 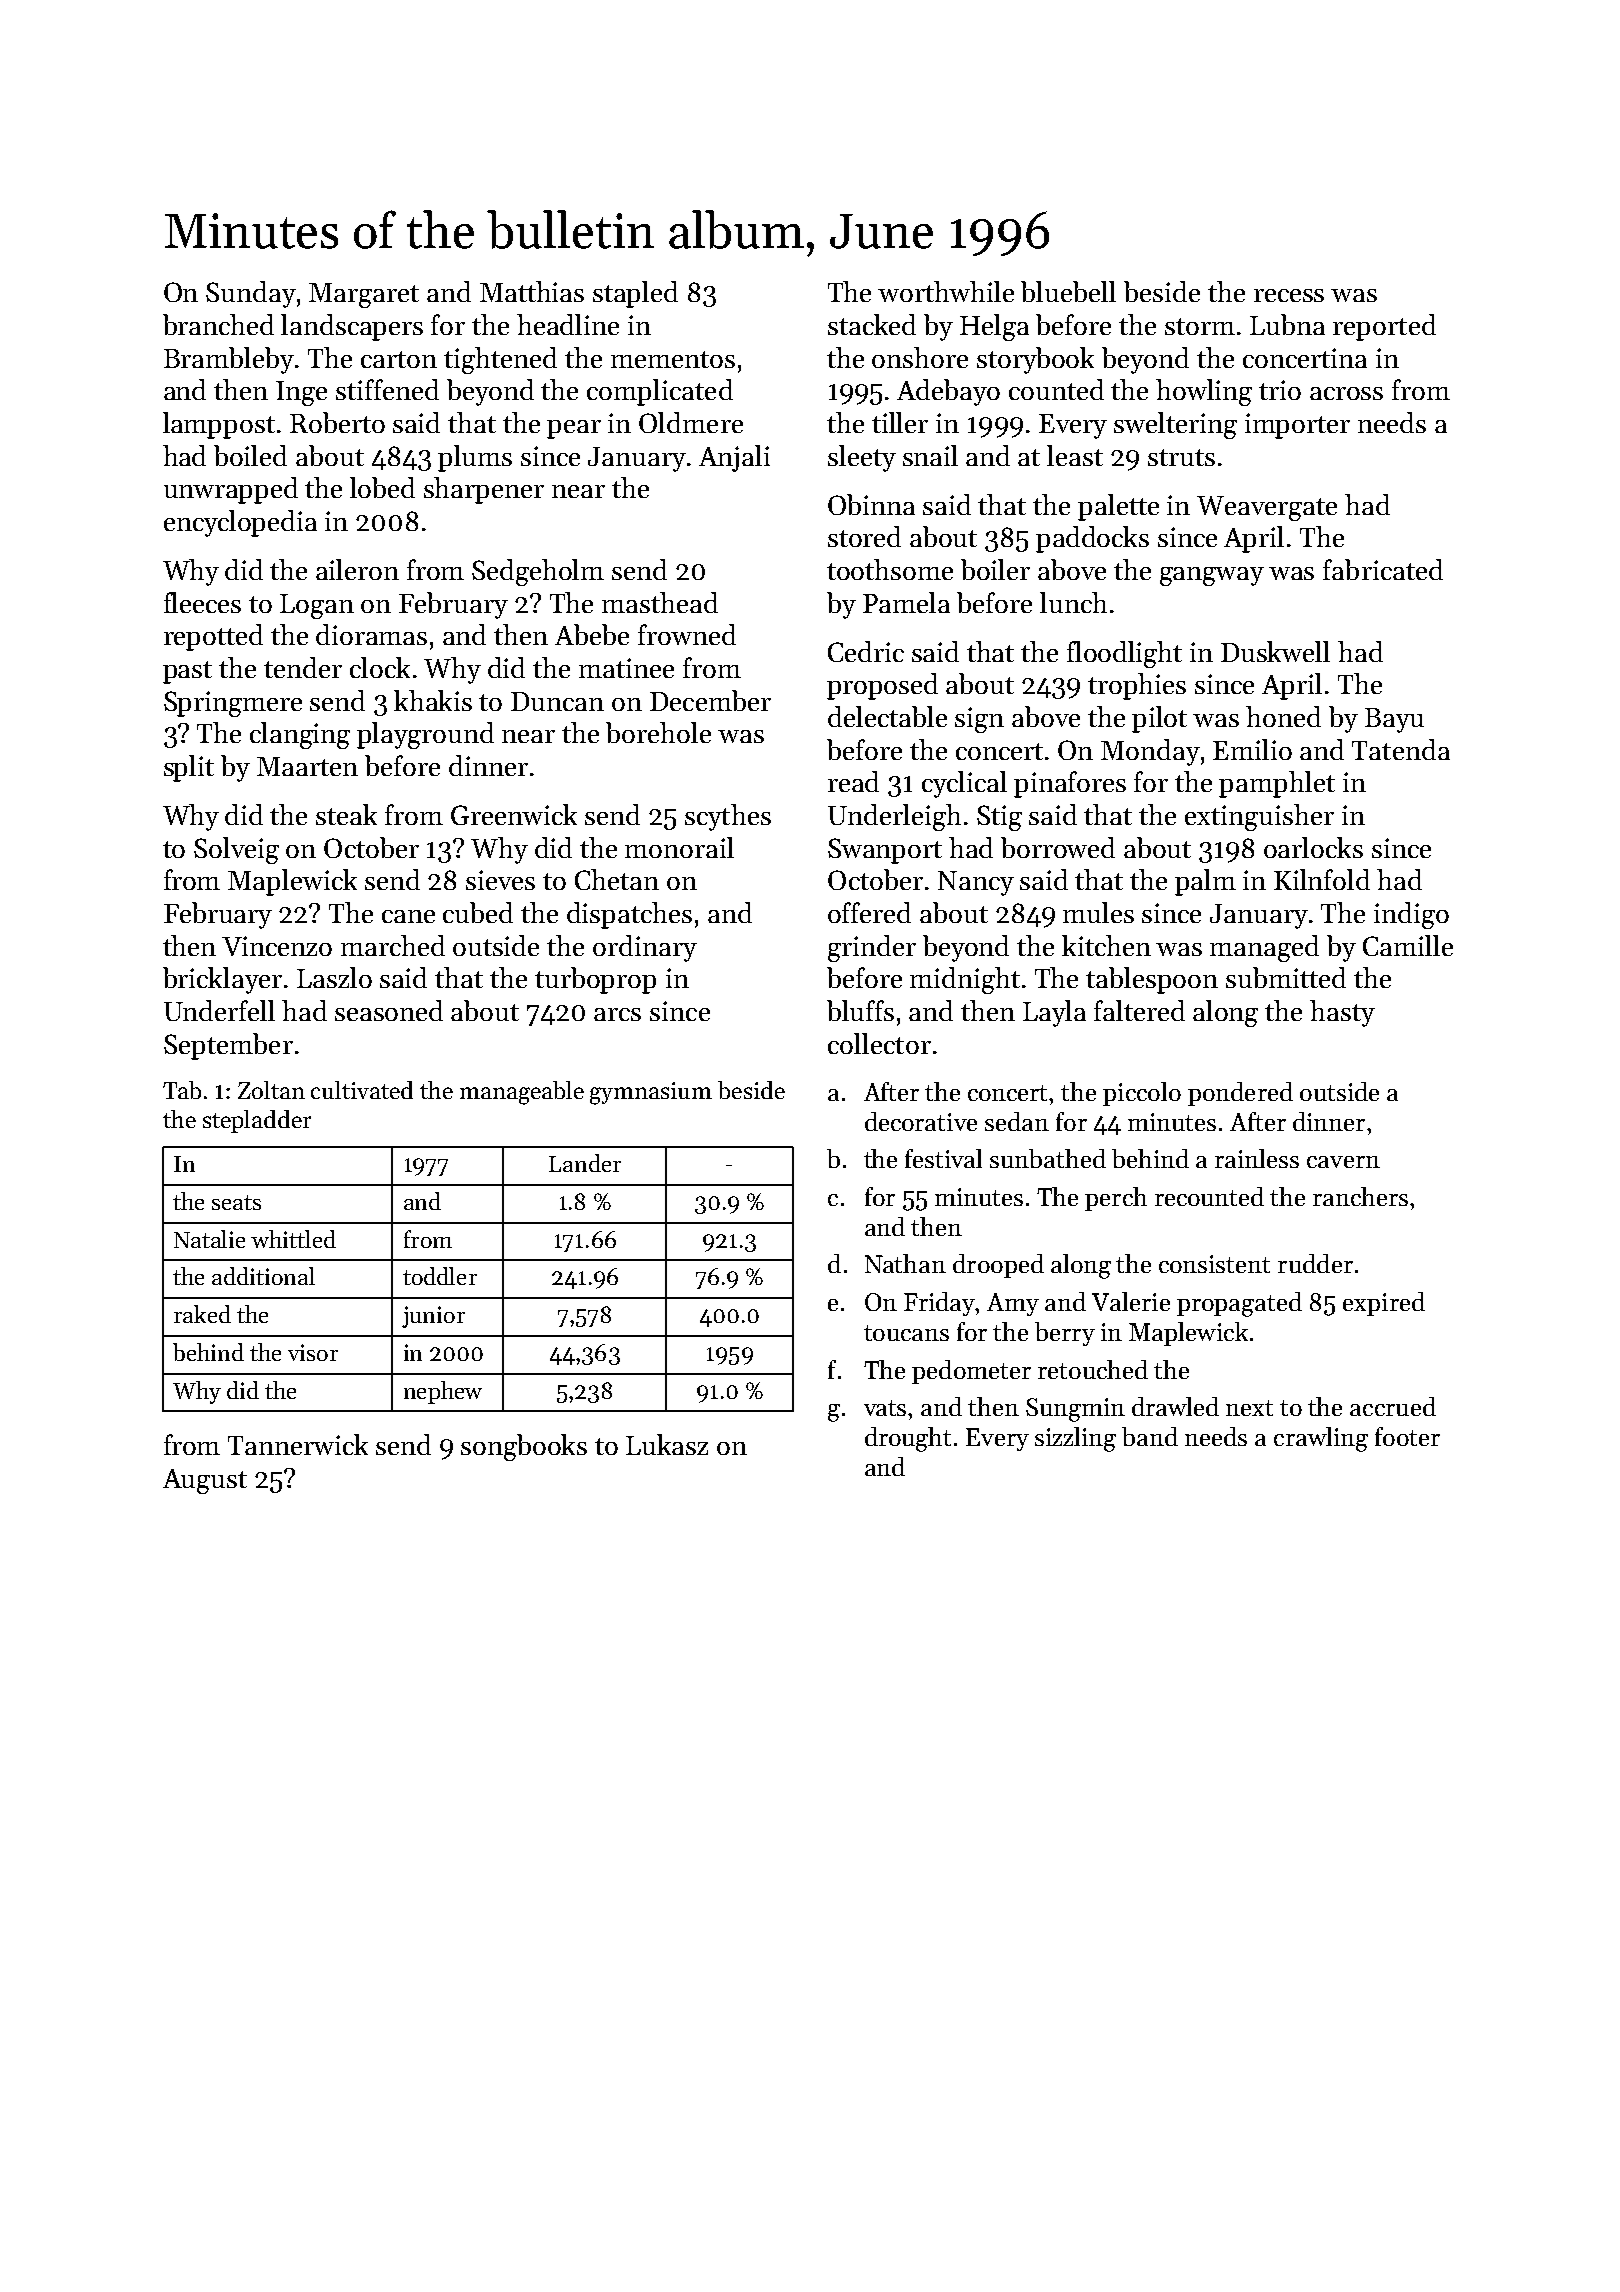 What do you see at coordinates (635, 294) in the page?
I see `stapled` at bounding box center [635, 294].
